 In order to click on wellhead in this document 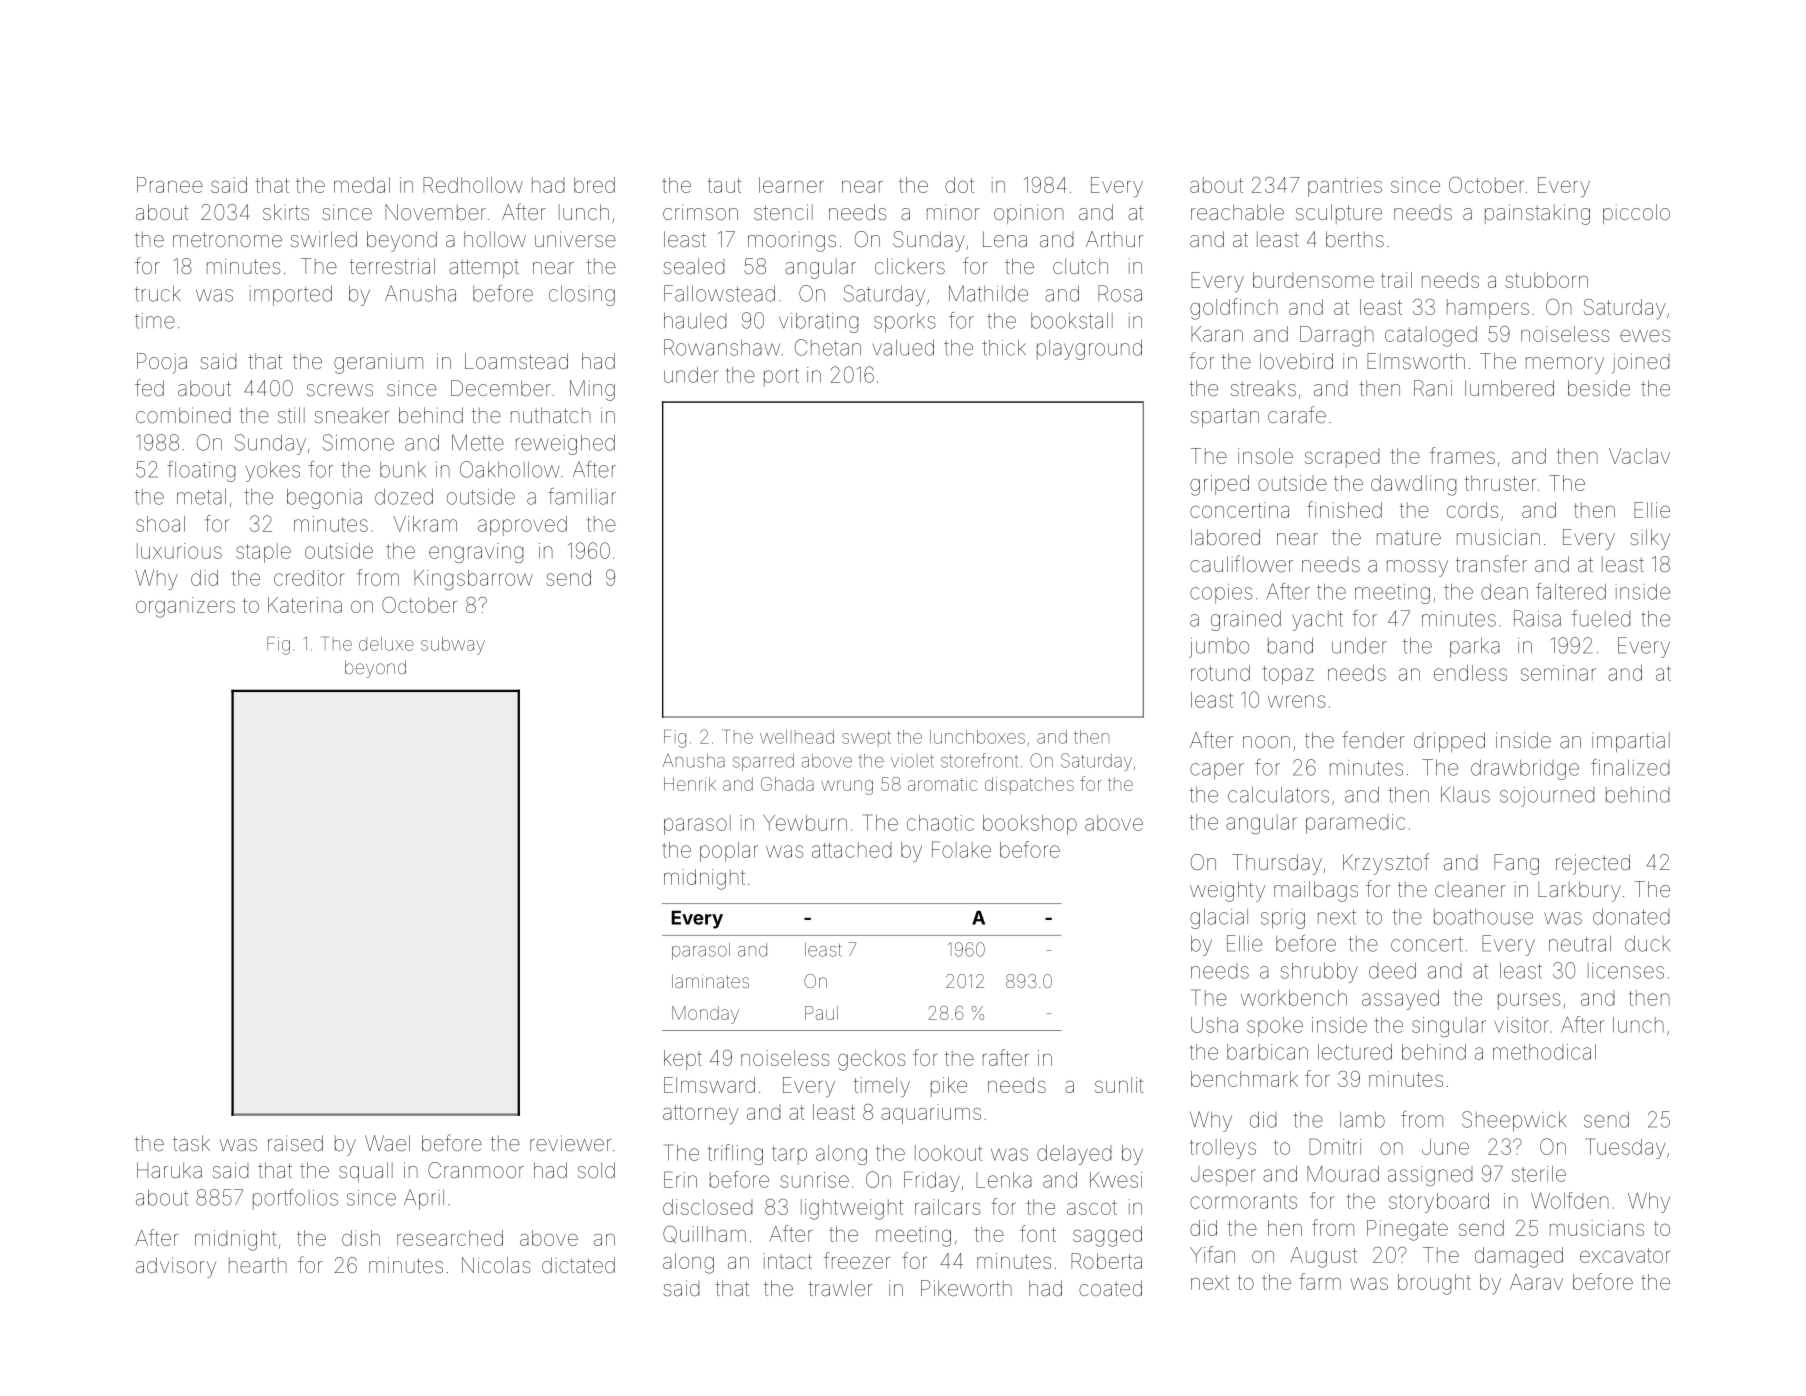, I will do `click(797, 737)`.
